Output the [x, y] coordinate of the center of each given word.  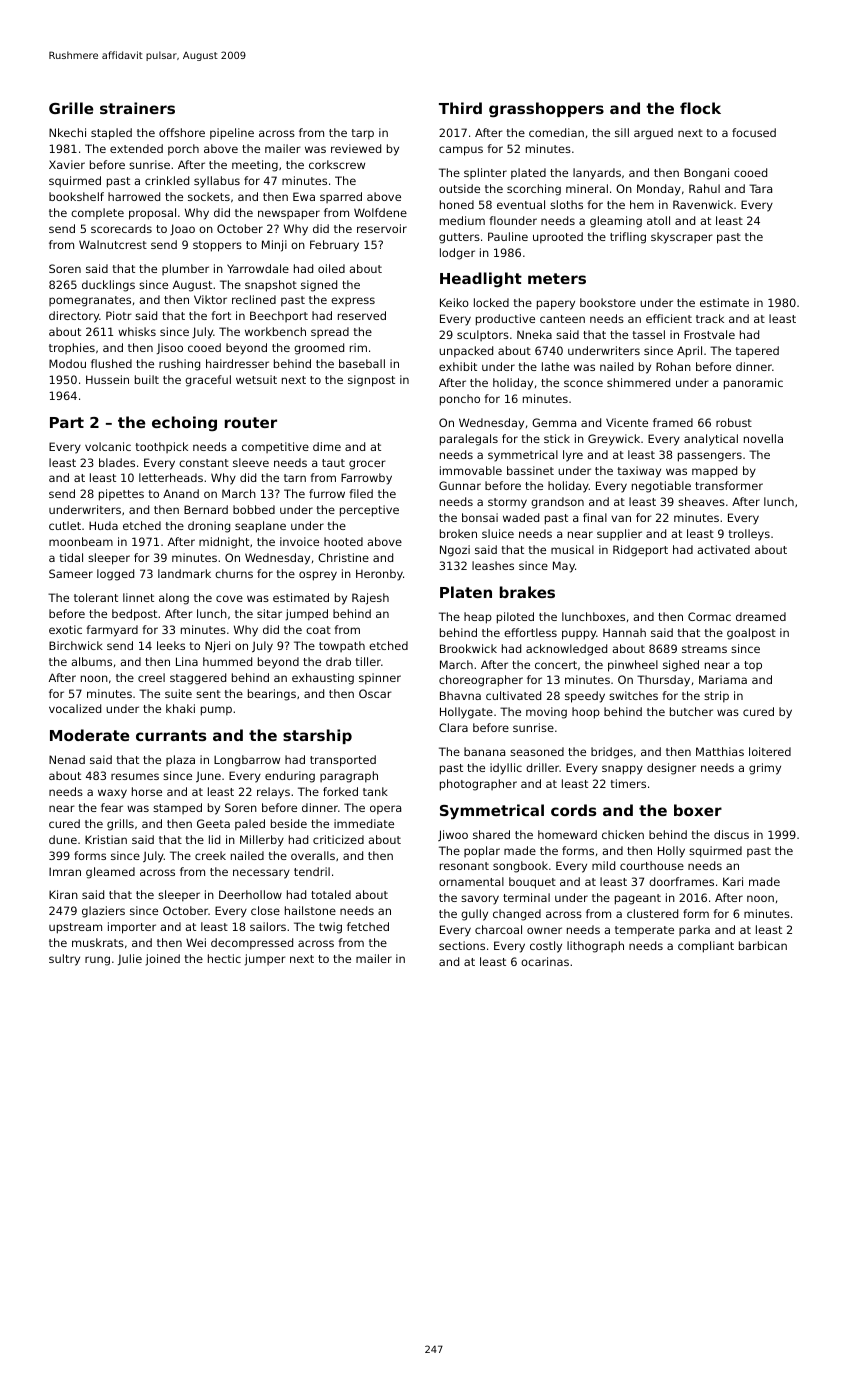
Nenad [67, 759]
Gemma [554, 422]
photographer [478, 785]
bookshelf [76, 196]
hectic [224, 958]
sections [462, 945]
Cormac [709, 616]
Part [67, 422]
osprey [318, 576]
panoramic [753, 384]
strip [716, 697]
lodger [457, 254]
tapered [757, 352]
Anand [181, 493]
